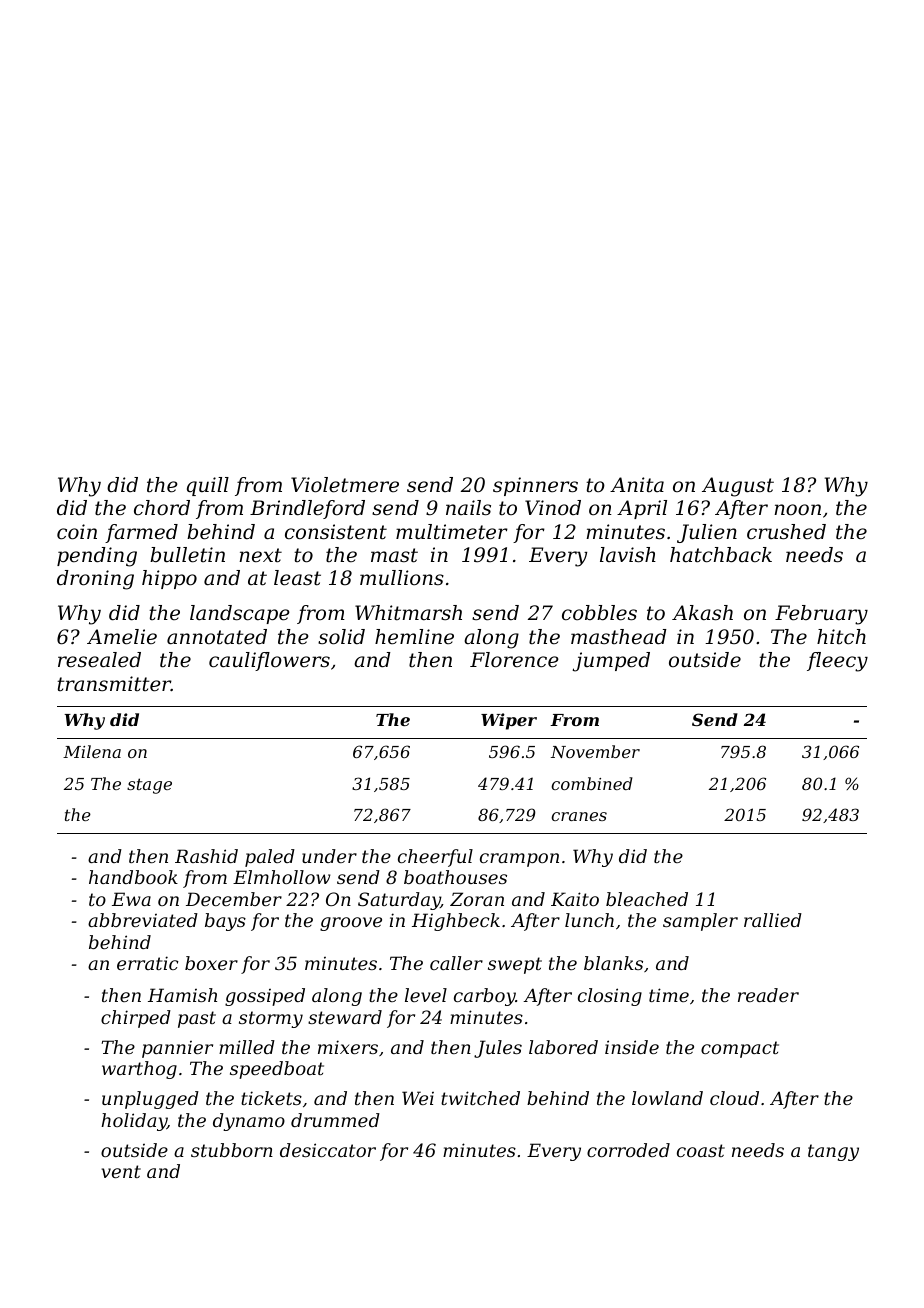 The image size is (924, 1308). I want to click on crushed, so click(786, 532).
